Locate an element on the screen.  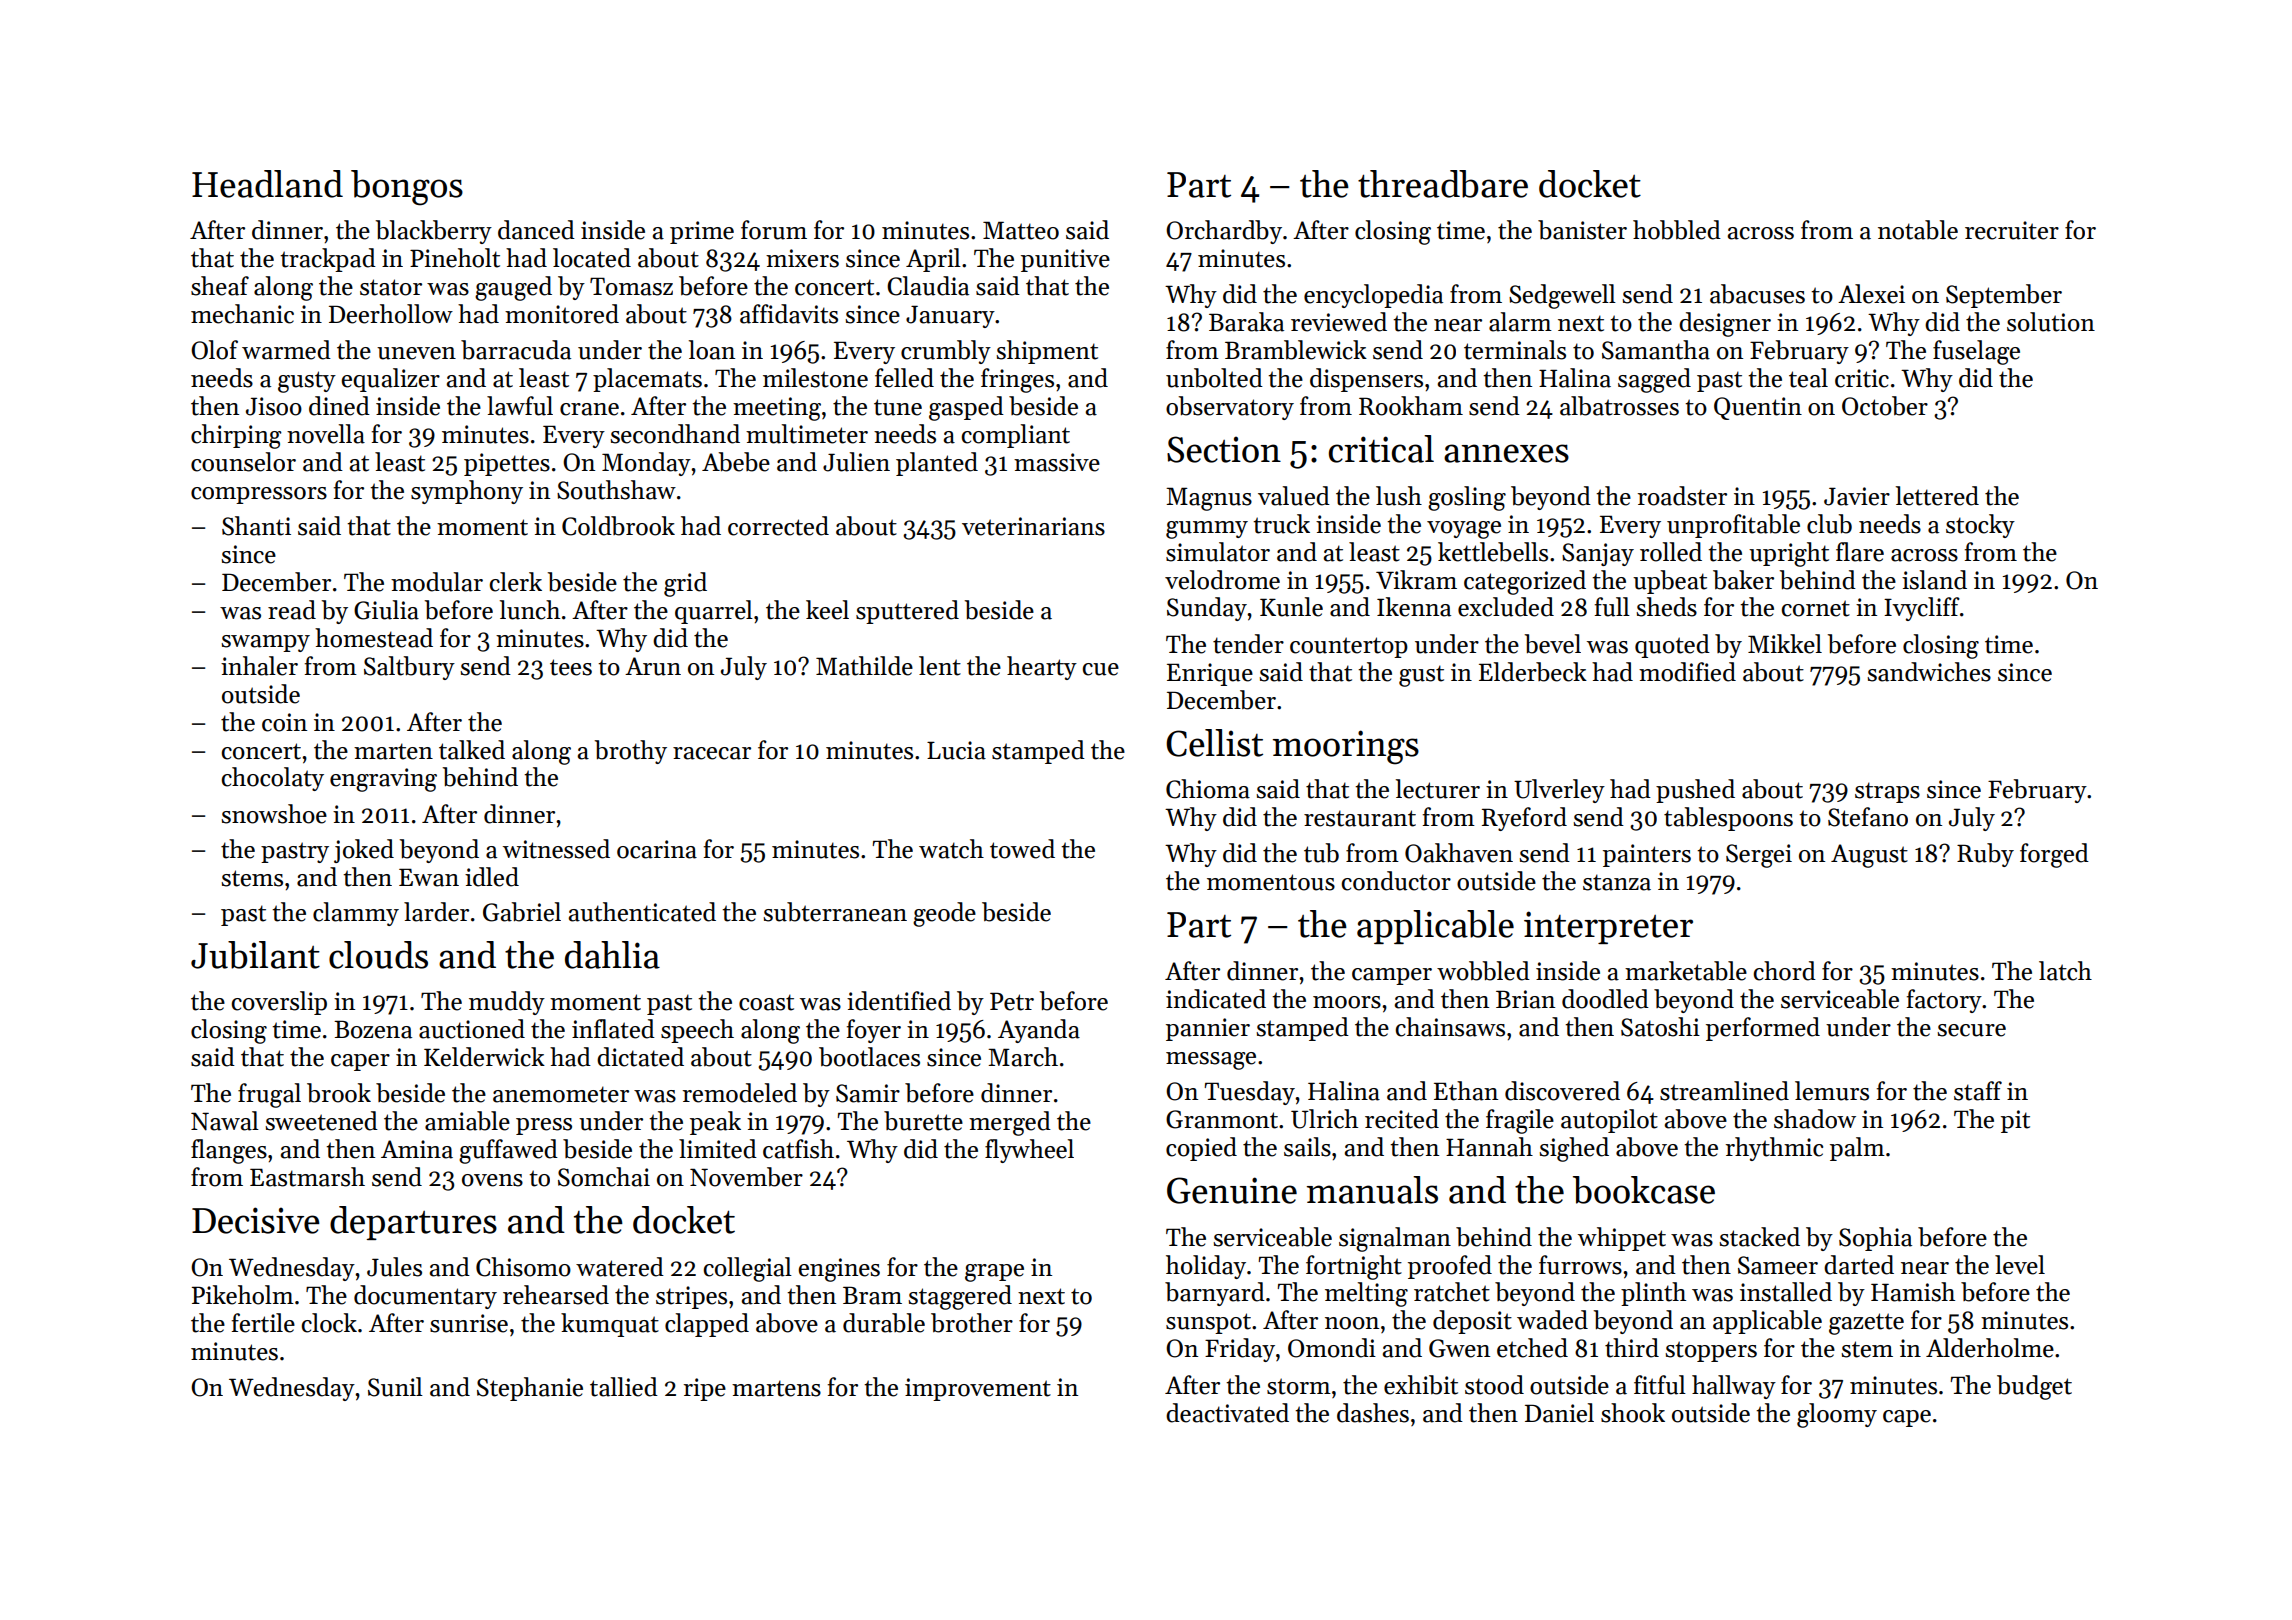
quoted is located at coordinates (1672, 646).
